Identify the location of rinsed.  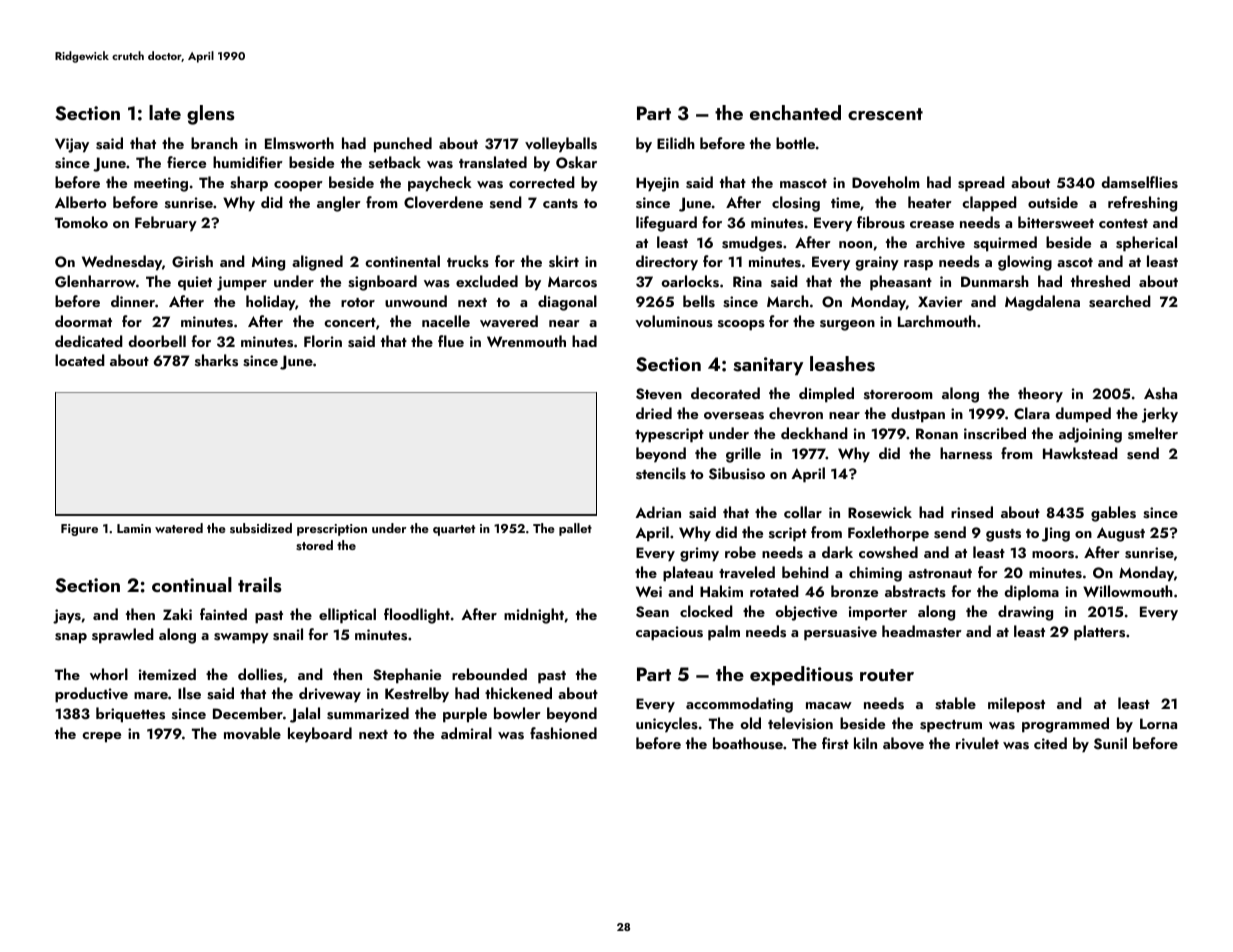
(972, 512).
